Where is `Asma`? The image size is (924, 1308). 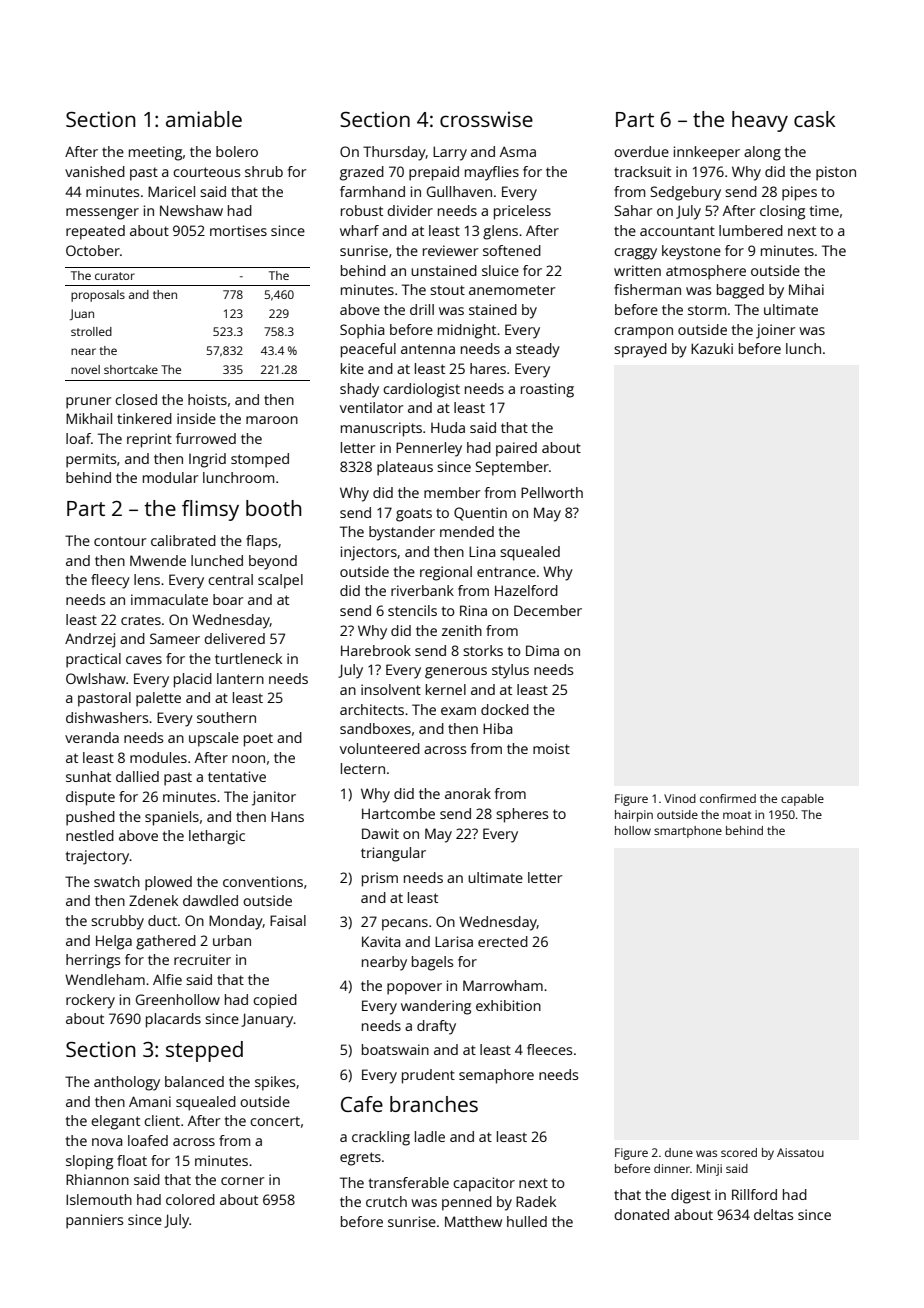
Asma is located at coordinates (518, 151).
